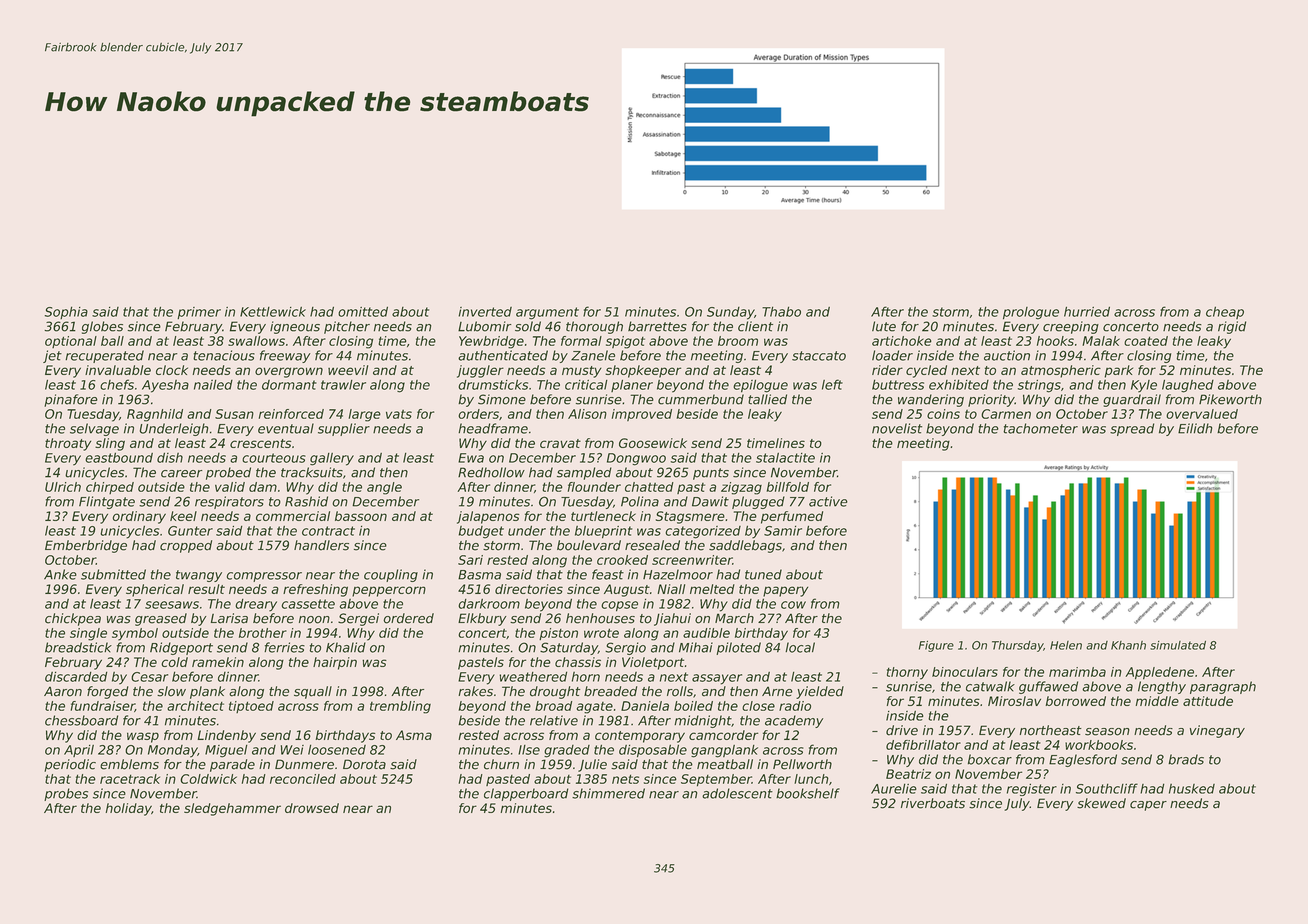 The height and width of the screenshot is (924, 1308). Describe the element at coordinates (273, 312) in the screenshot. I see `Kettlewick` at that location.
